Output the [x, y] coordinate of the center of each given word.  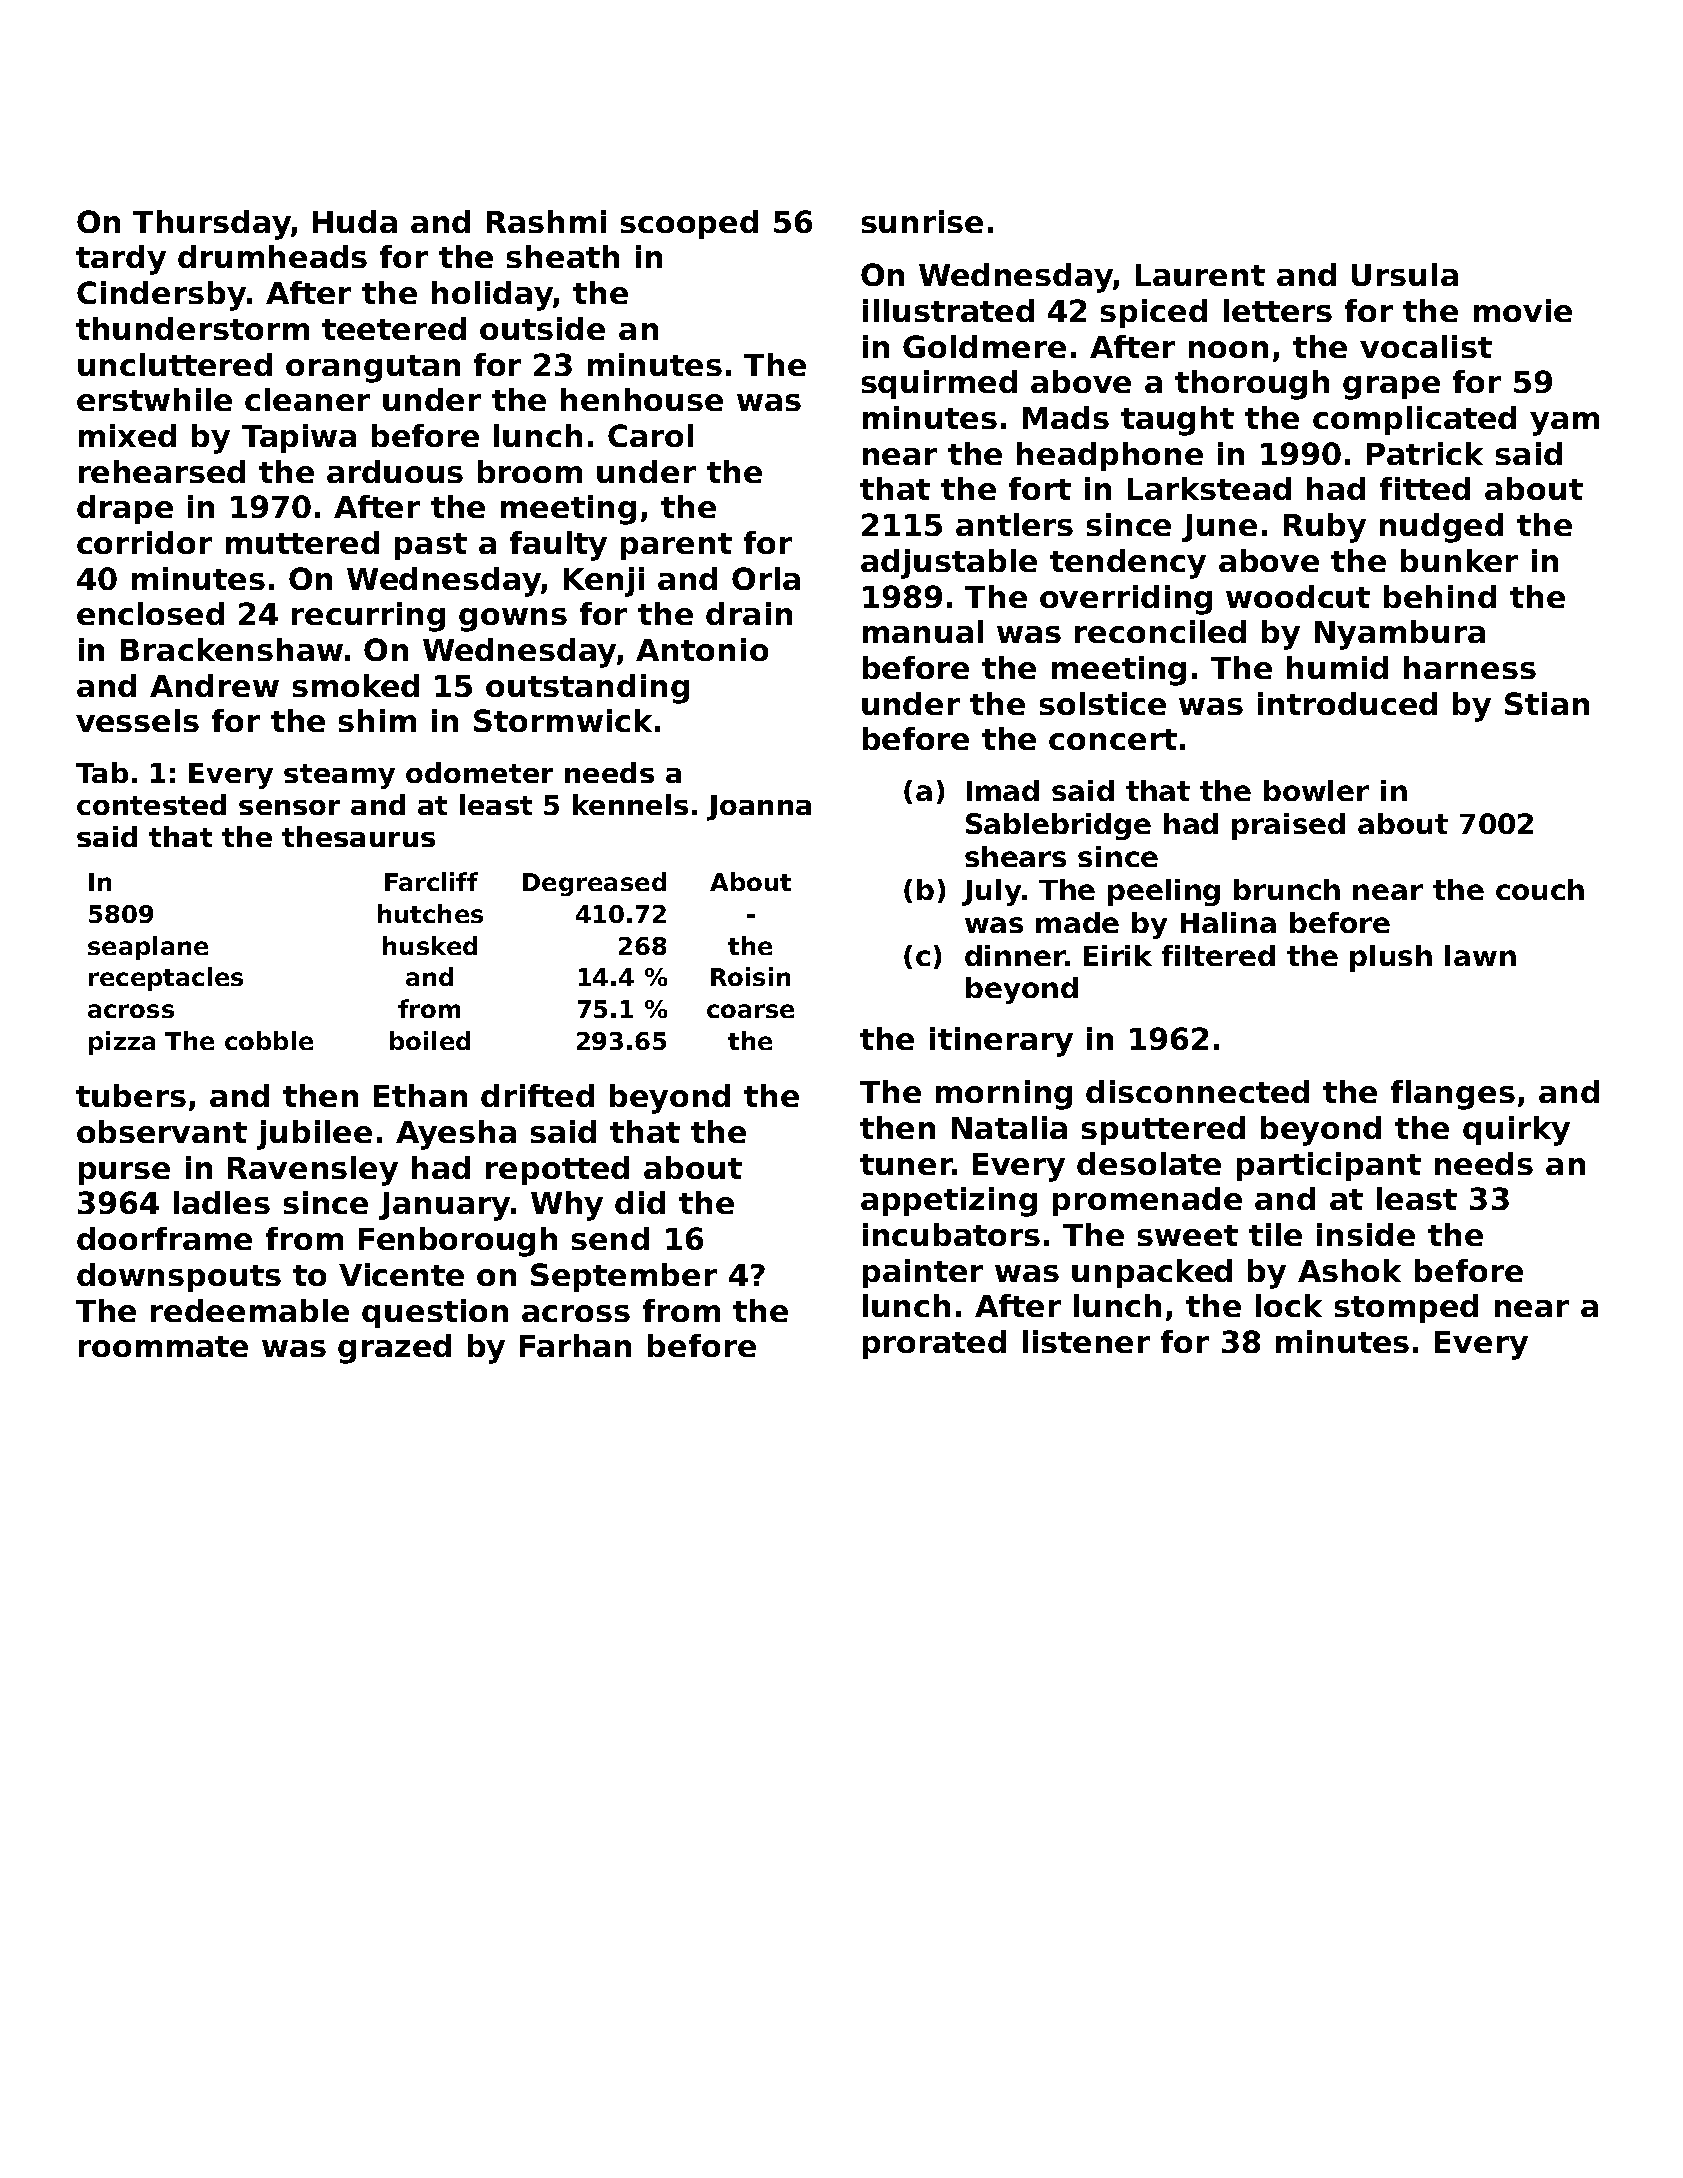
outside [542, 328]
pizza [122, 1043]
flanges [1453, 1095]
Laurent [1200, 275]
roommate [163, 1346]
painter [923, 1273]
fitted [1425, 488]
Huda [355, 221]
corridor [144, 542]
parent [676, 546]
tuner [906, 1164]
